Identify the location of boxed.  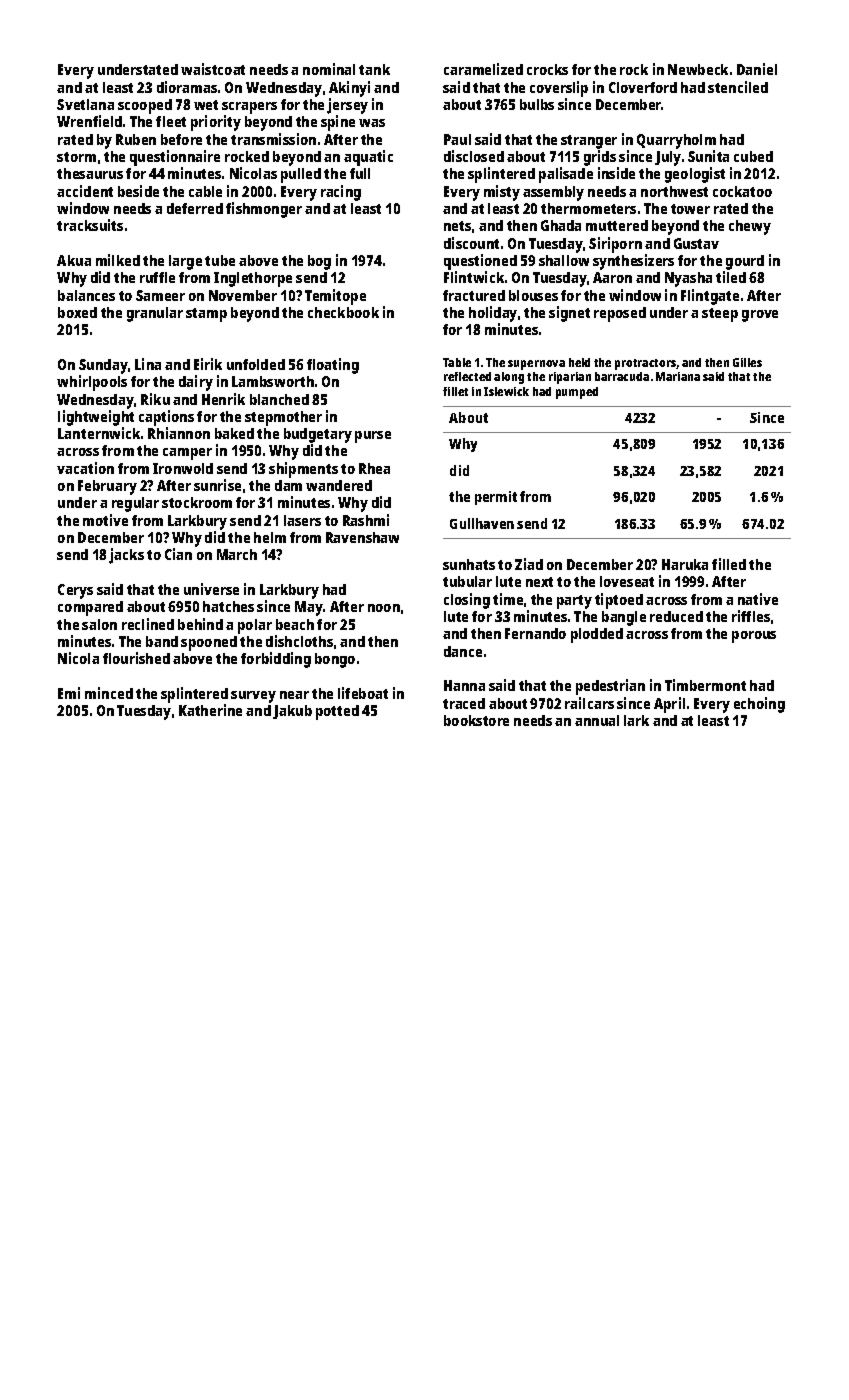
(77, 312).
